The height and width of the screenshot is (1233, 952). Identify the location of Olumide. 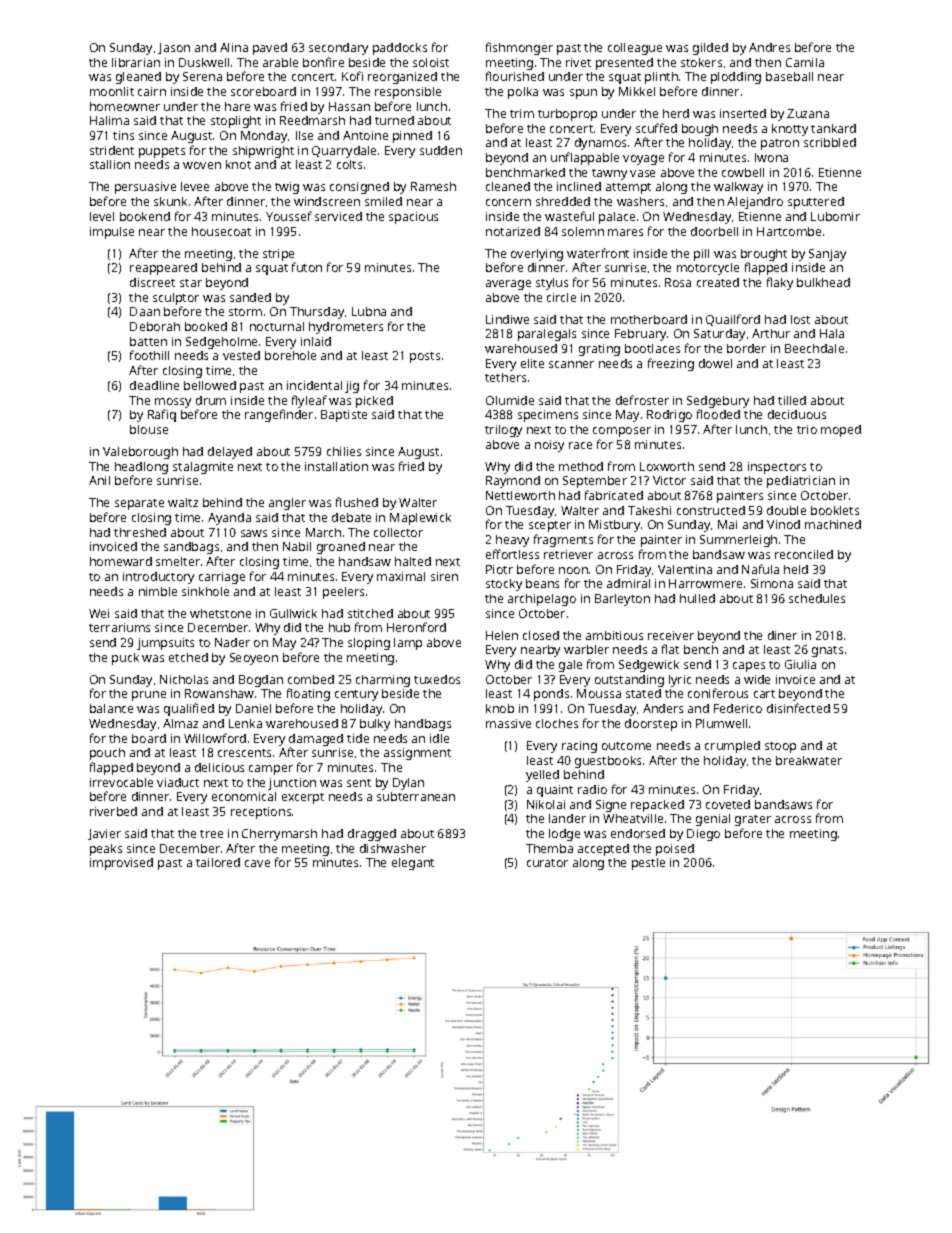
(510, 400).
